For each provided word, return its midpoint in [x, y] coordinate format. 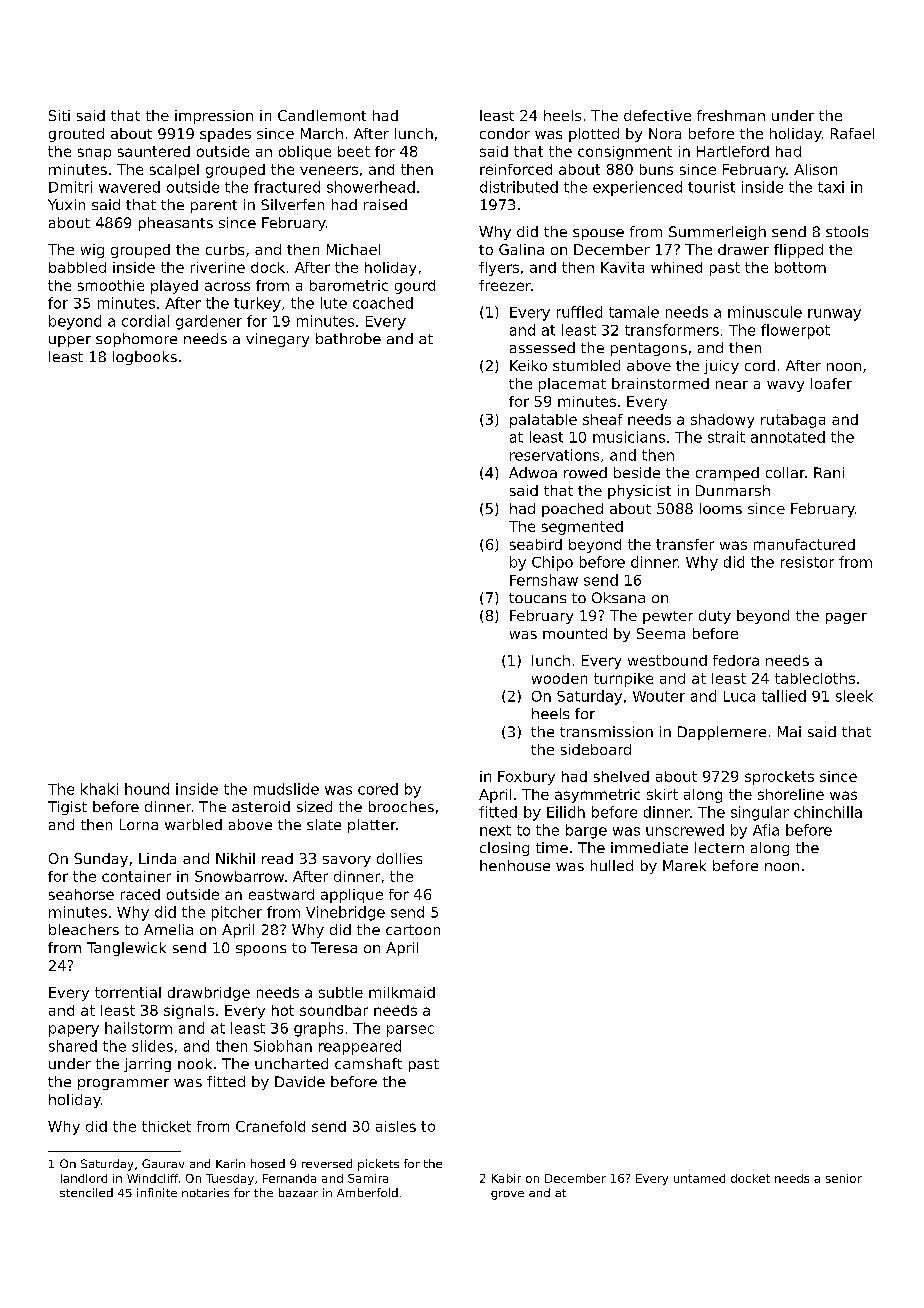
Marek [684, 865]
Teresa [334, 947]
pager [846, 618]
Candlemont [322, 115]
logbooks [145, 358]
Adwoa [533, 472]
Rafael [852, 133]
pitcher [237, 913]
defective [657, 115]
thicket [166, 1126]
